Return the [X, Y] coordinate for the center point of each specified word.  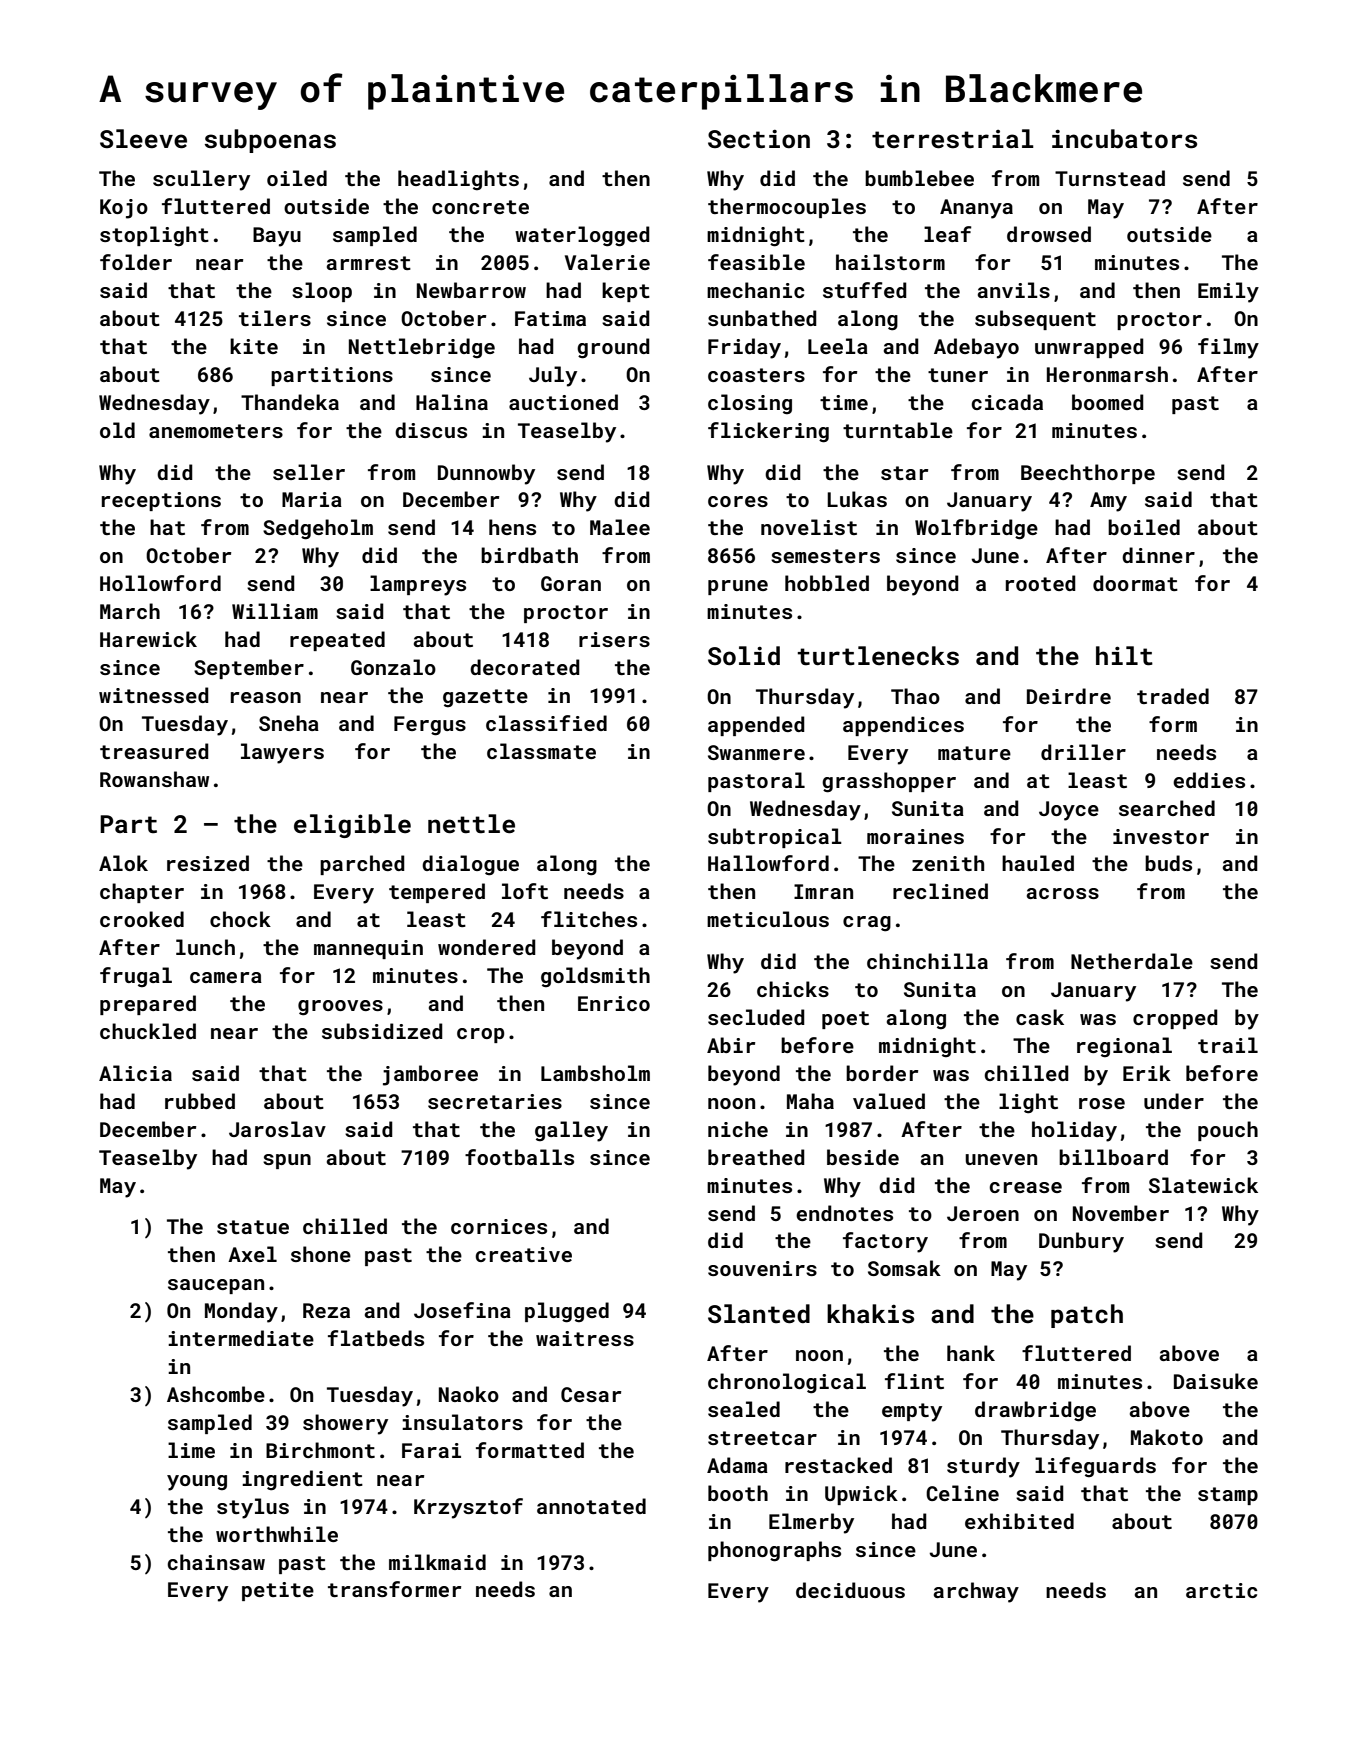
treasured [154, 751]
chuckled [148, 1031]
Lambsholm [595, 1073]
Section [759, 139]
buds [1168, 863]
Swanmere [756, 752]
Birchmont [320, 1450]
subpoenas [270, 141]
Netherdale [1132, 961]
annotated [591, 1506]
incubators [1124, 139]
